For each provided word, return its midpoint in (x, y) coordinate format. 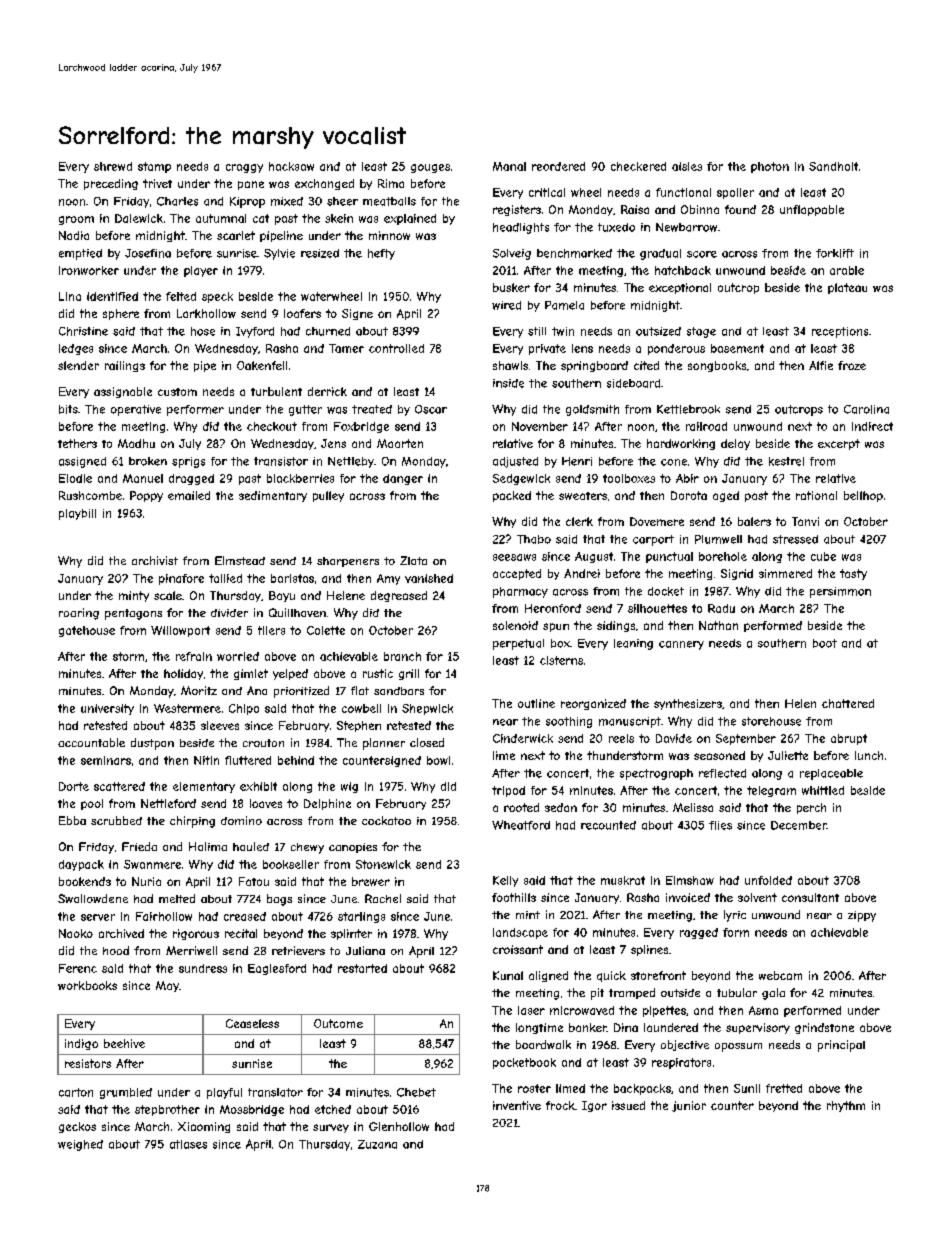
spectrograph (656, 774)
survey (331, 1128)
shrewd (113, 166)
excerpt (839, 444)
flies (720, 825)
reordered (558, 166)
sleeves (220, 725)
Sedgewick (521, 479)
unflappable (812, 210)
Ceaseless (252, 1023)
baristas (292, 578)
